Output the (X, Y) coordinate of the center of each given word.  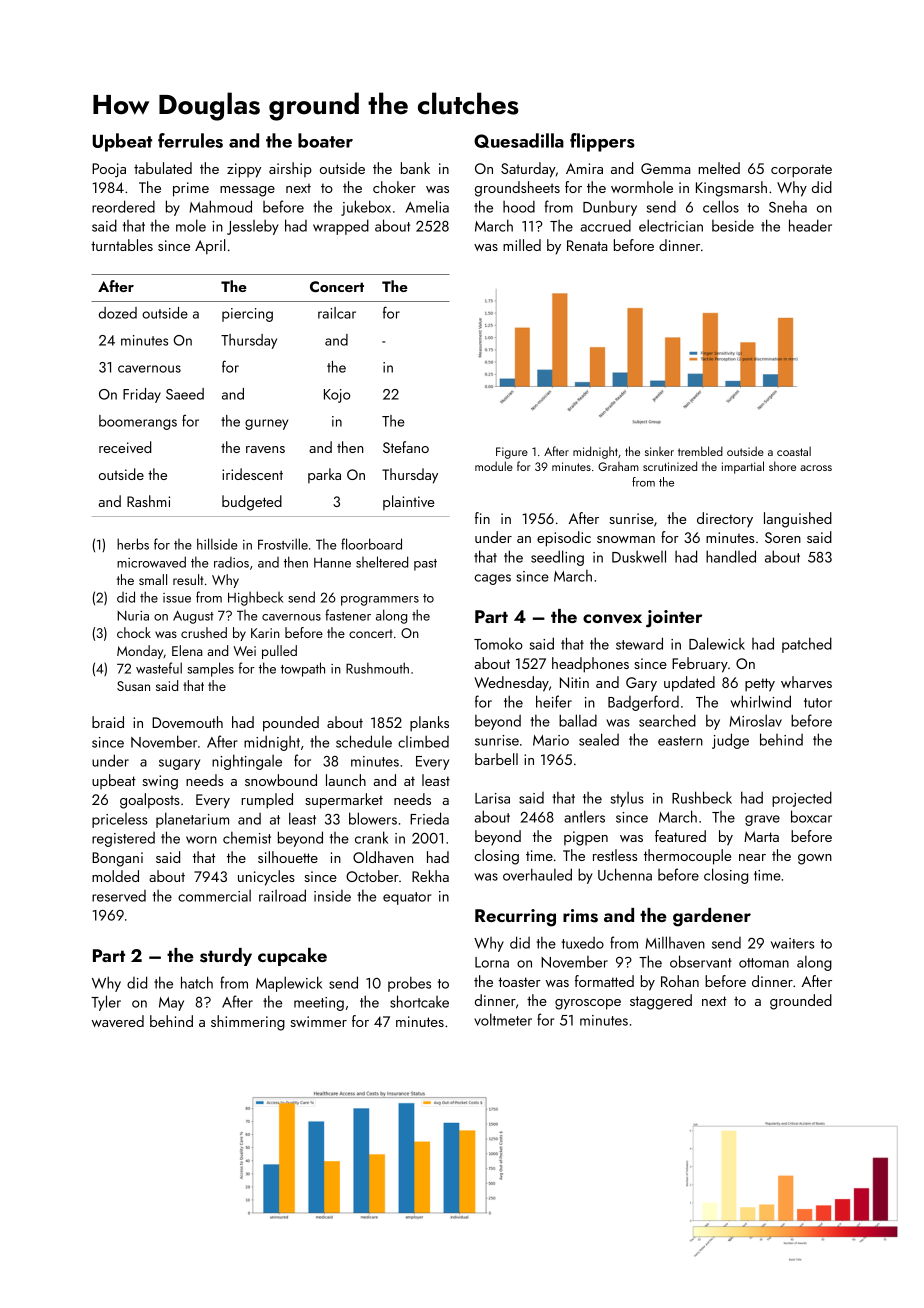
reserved (119, 896)
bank (415, 168)
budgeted (252, 503)
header (810, 225)
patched (807, 645)
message (247, 191)
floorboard (371, 544)
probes (409, 984)
